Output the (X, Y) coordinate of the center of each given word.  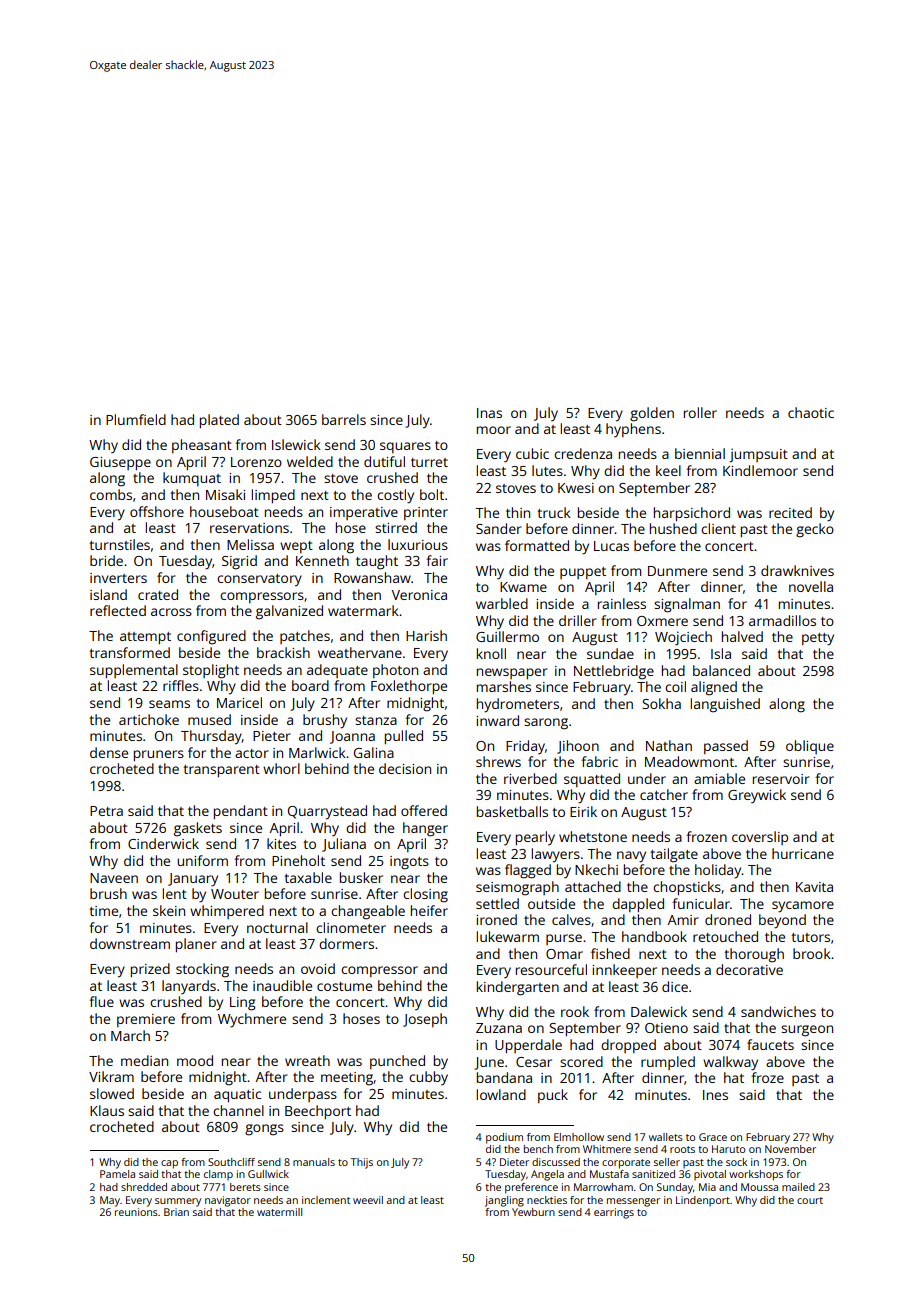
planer (196, 945)
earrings (614, 1213)
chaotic (811, 412)
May (110, 1201)
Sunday (675, 1188)
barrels (344, 419)
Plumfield (136, 419)
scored (581, 1061)
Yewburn (533, 1212)
